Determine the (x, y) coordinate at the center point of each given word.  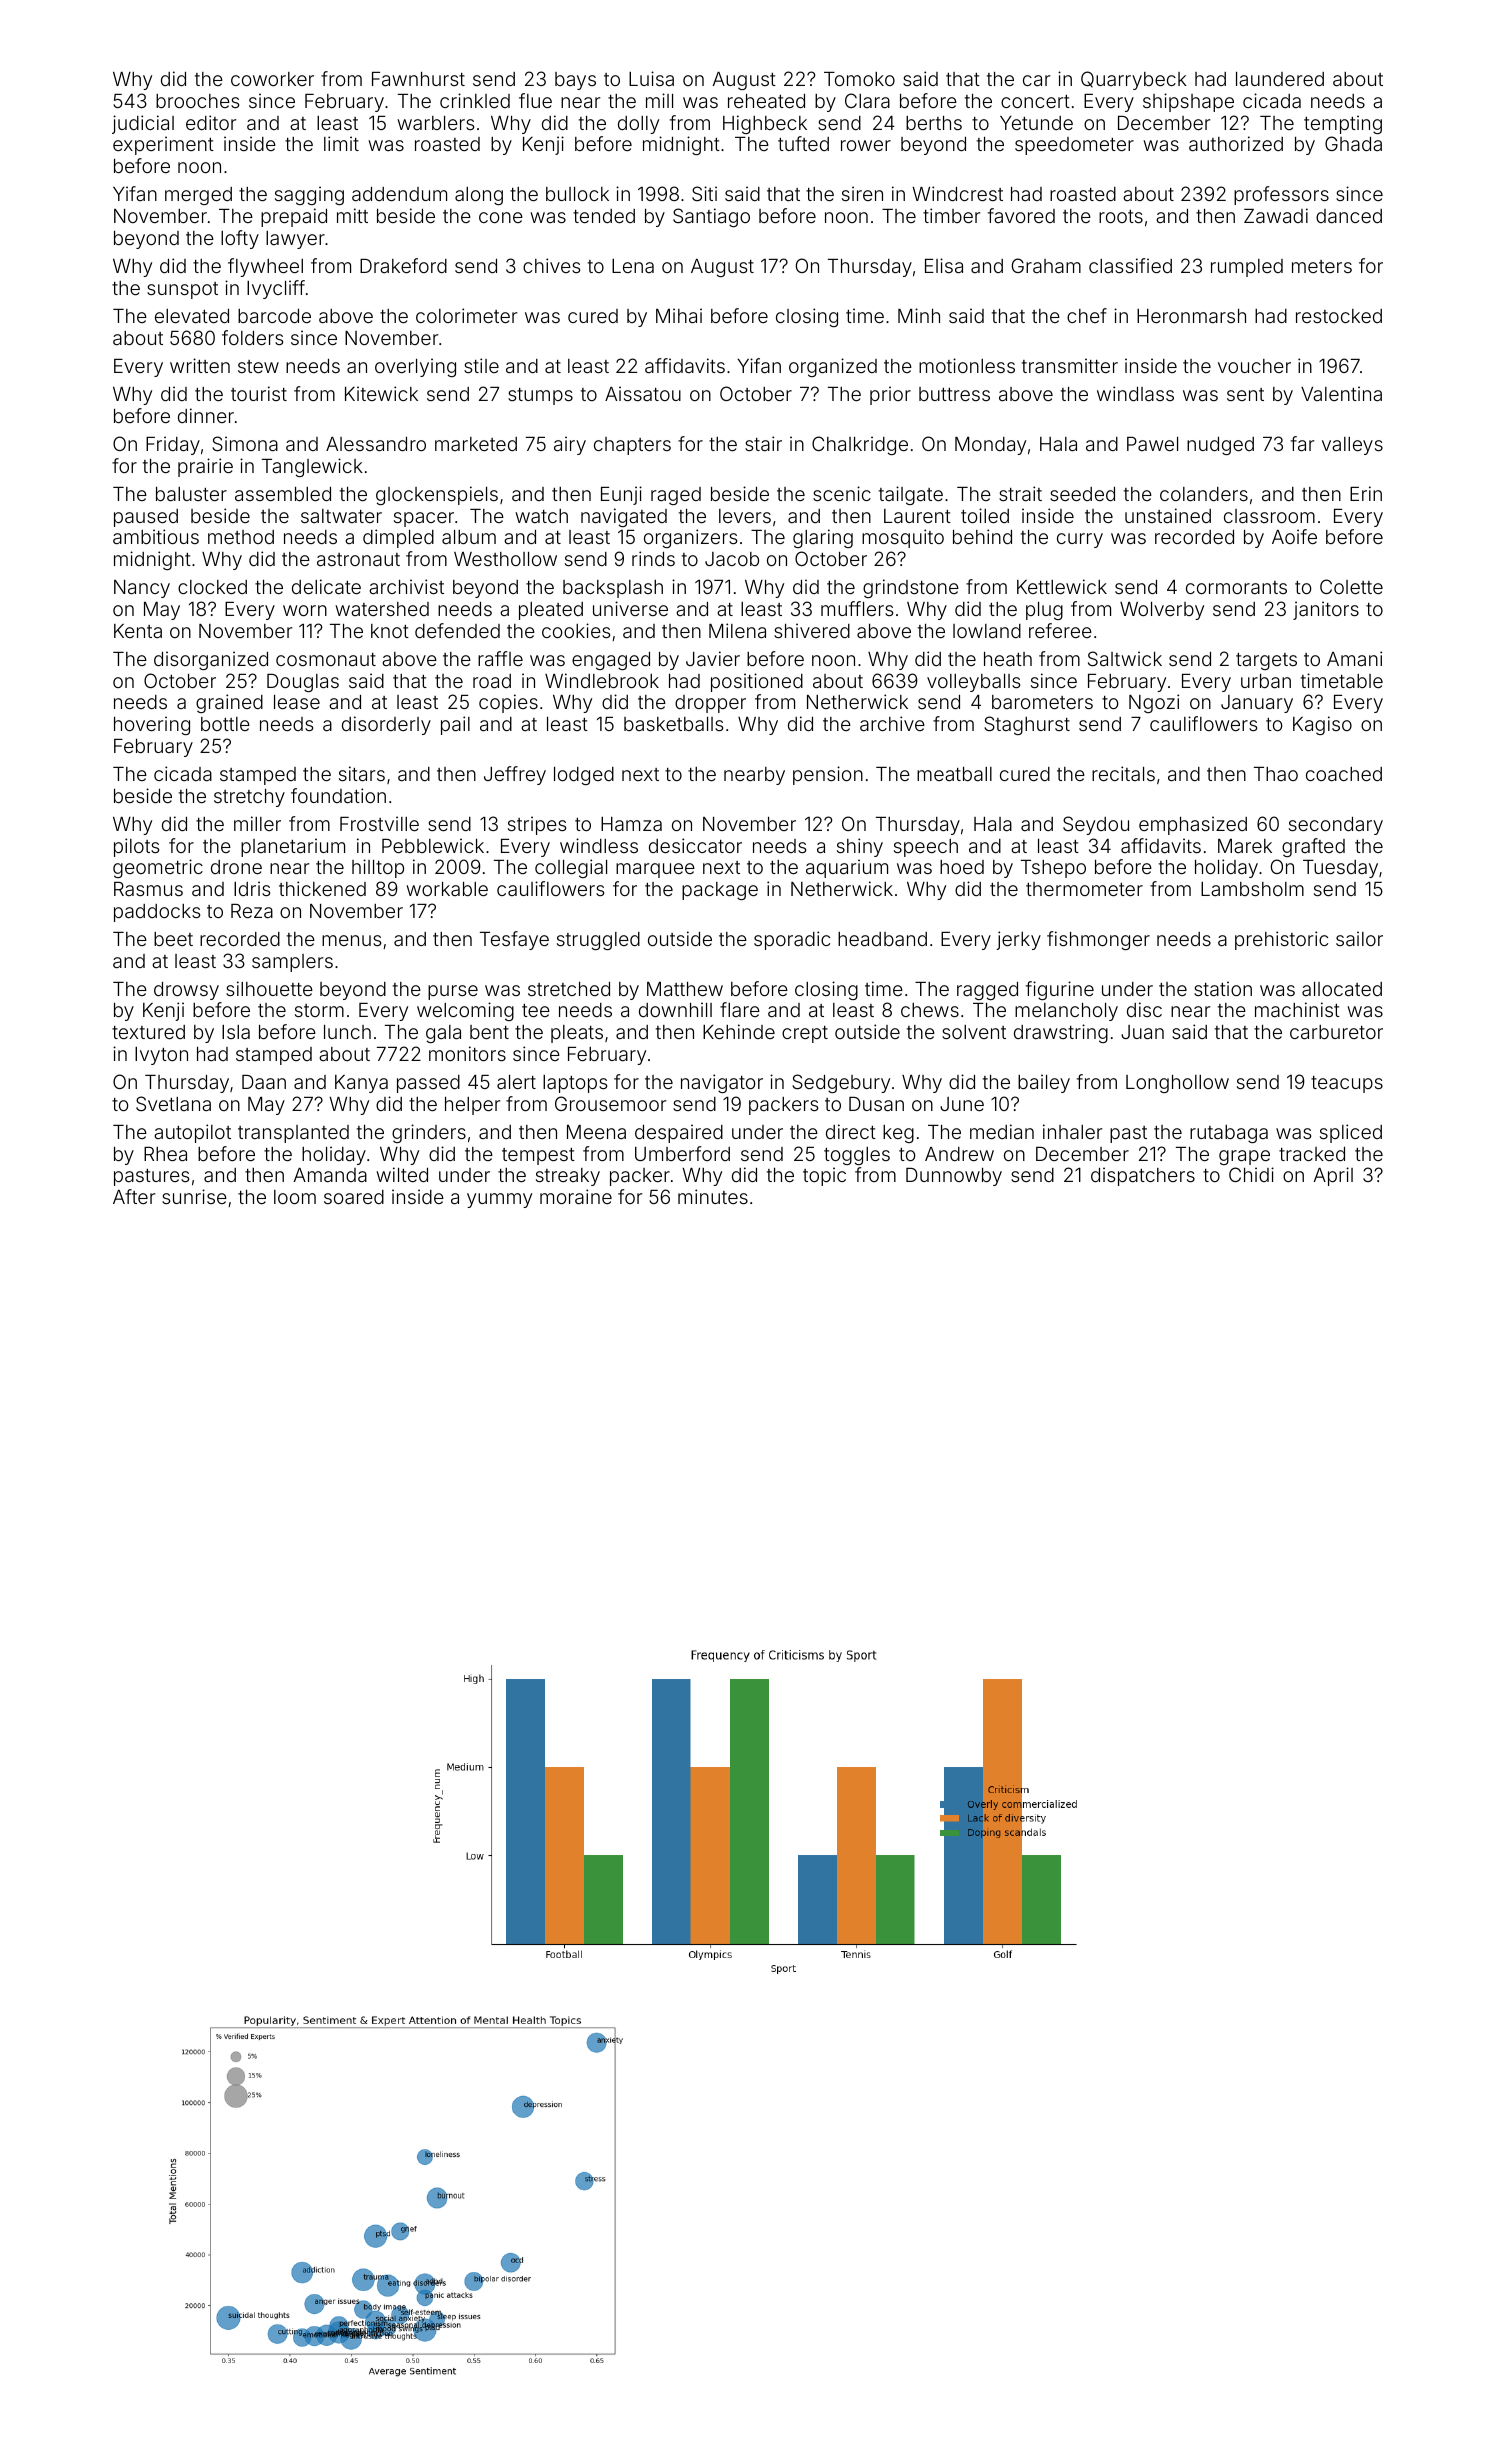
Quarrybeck (1134, 80)
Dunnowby (954, 1177)
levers (745, 516)
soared (354, 1197)
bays (575, 81)
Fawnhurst (418, 79)
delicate (326, 586)
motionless (967, 365)
